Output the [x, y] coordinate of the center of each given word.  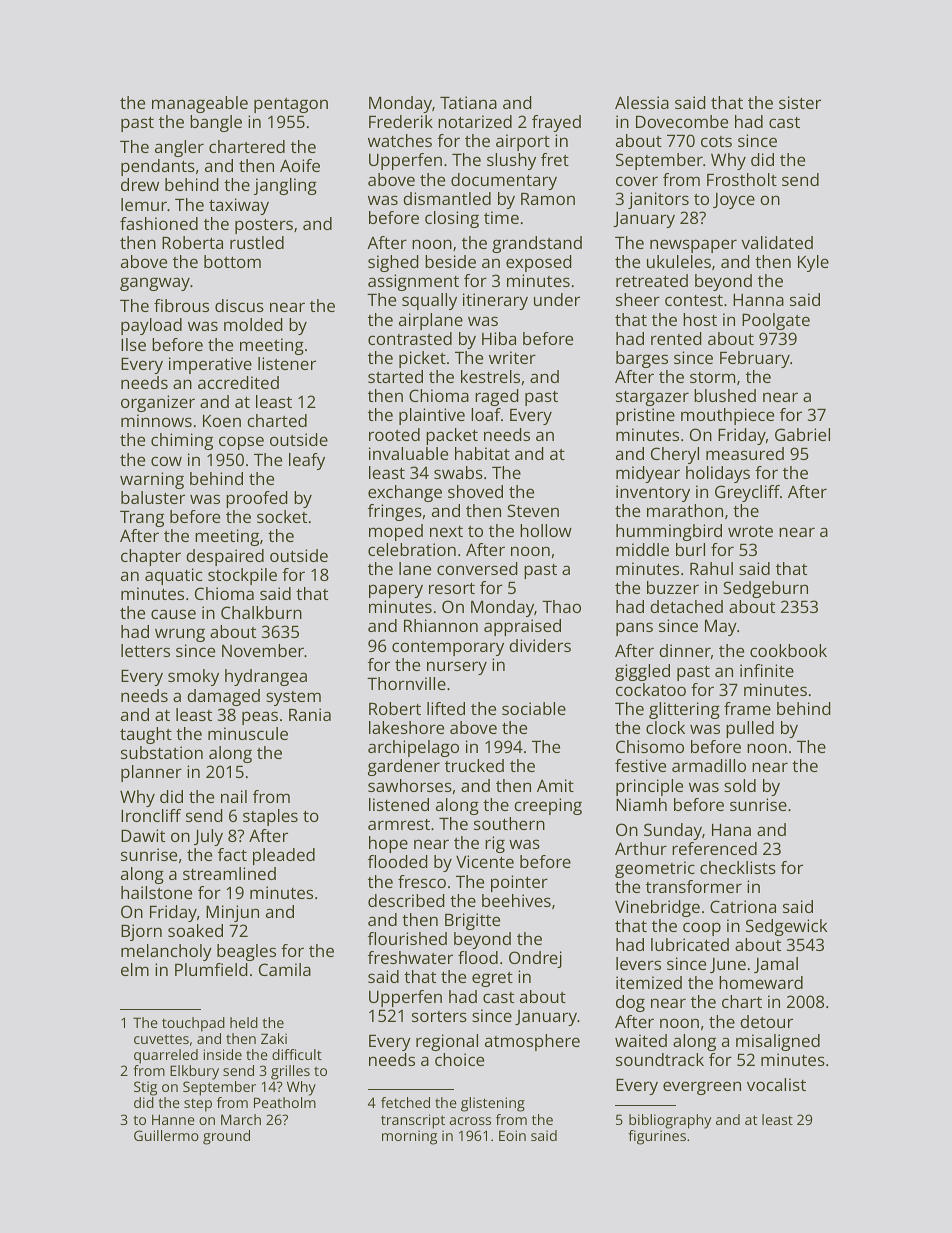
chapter [151, 557]
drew [140, 184]
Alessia [642, 102]
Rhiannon [441, 625]
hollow [546, 530]
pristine [645, 416]
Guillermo [166, 1135]
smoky [193, 677]
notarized [475, 121]
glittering [684, 710]
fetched [405, 1102]
